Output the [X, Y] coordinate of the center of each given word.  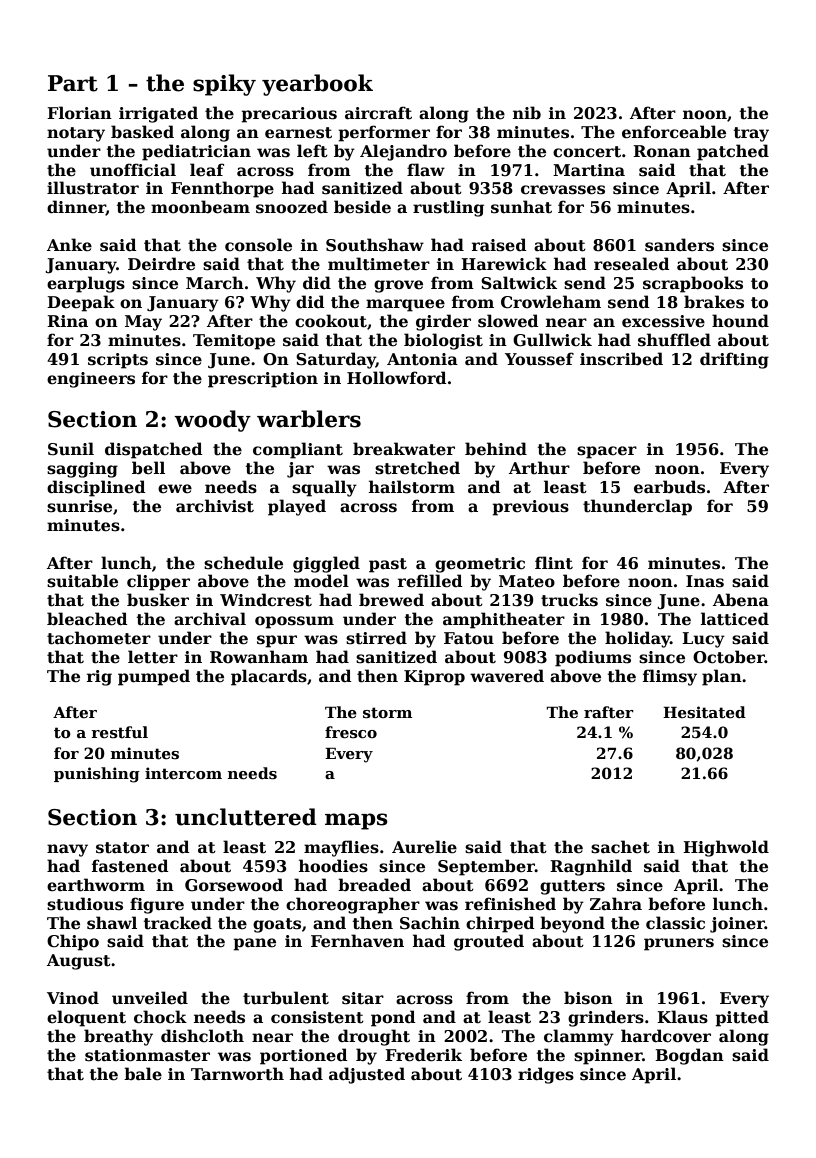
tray [751, 134]
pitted [742, 1018]
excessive [663, 321]
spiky [224, 85]
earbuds [669, 487]
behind [496, 449]
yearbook [317, 85]
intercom [183, 773]
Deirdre [161, 264]
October [729, 657]
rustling [448, 208]
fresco [351, 732]
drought [374, 1037]
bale [143, 1074]
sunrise [79, 506]
